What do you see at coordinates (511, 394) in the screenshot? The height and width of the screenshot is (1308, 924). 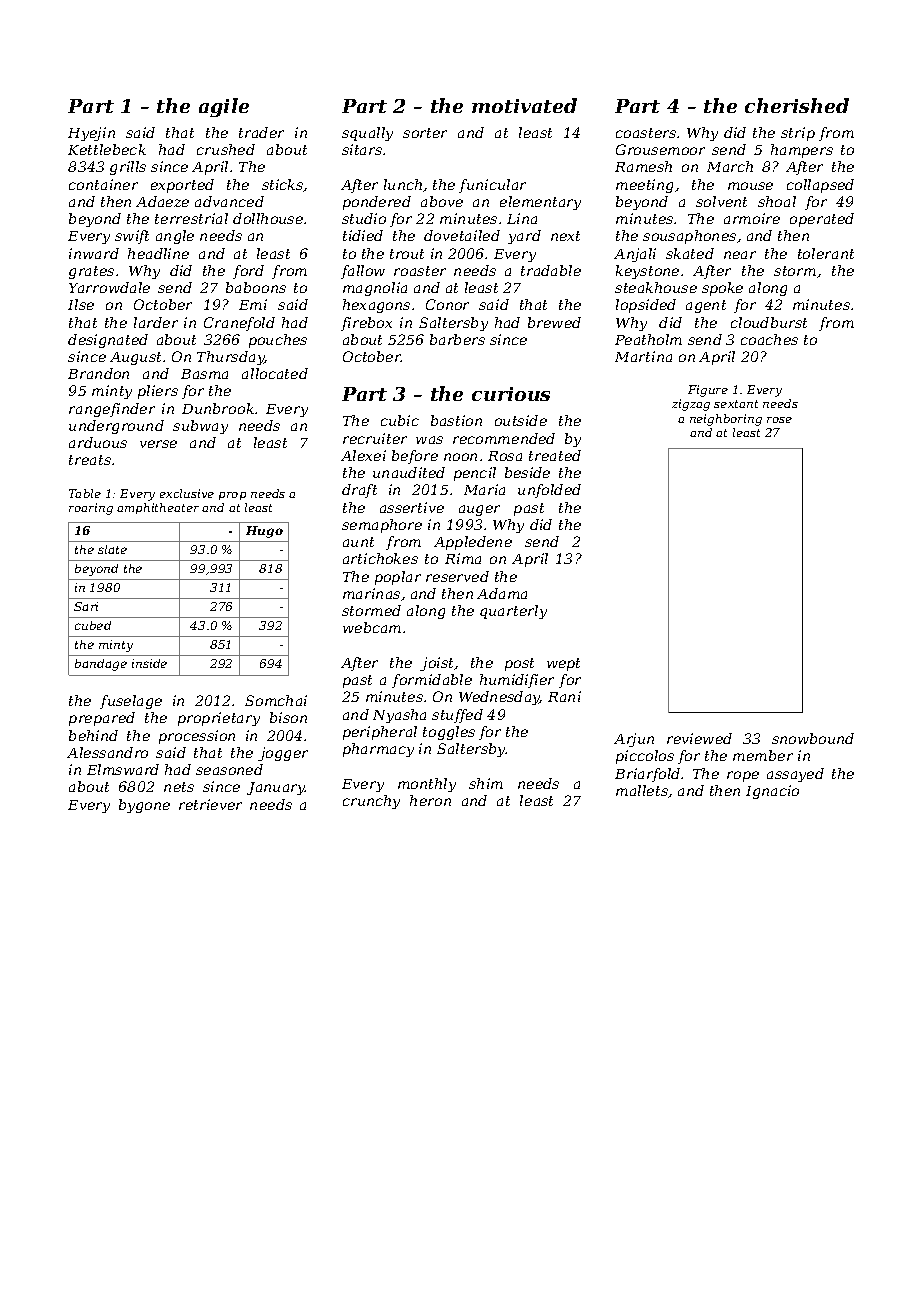 I see `curious` at bounding box center [511, 394].
